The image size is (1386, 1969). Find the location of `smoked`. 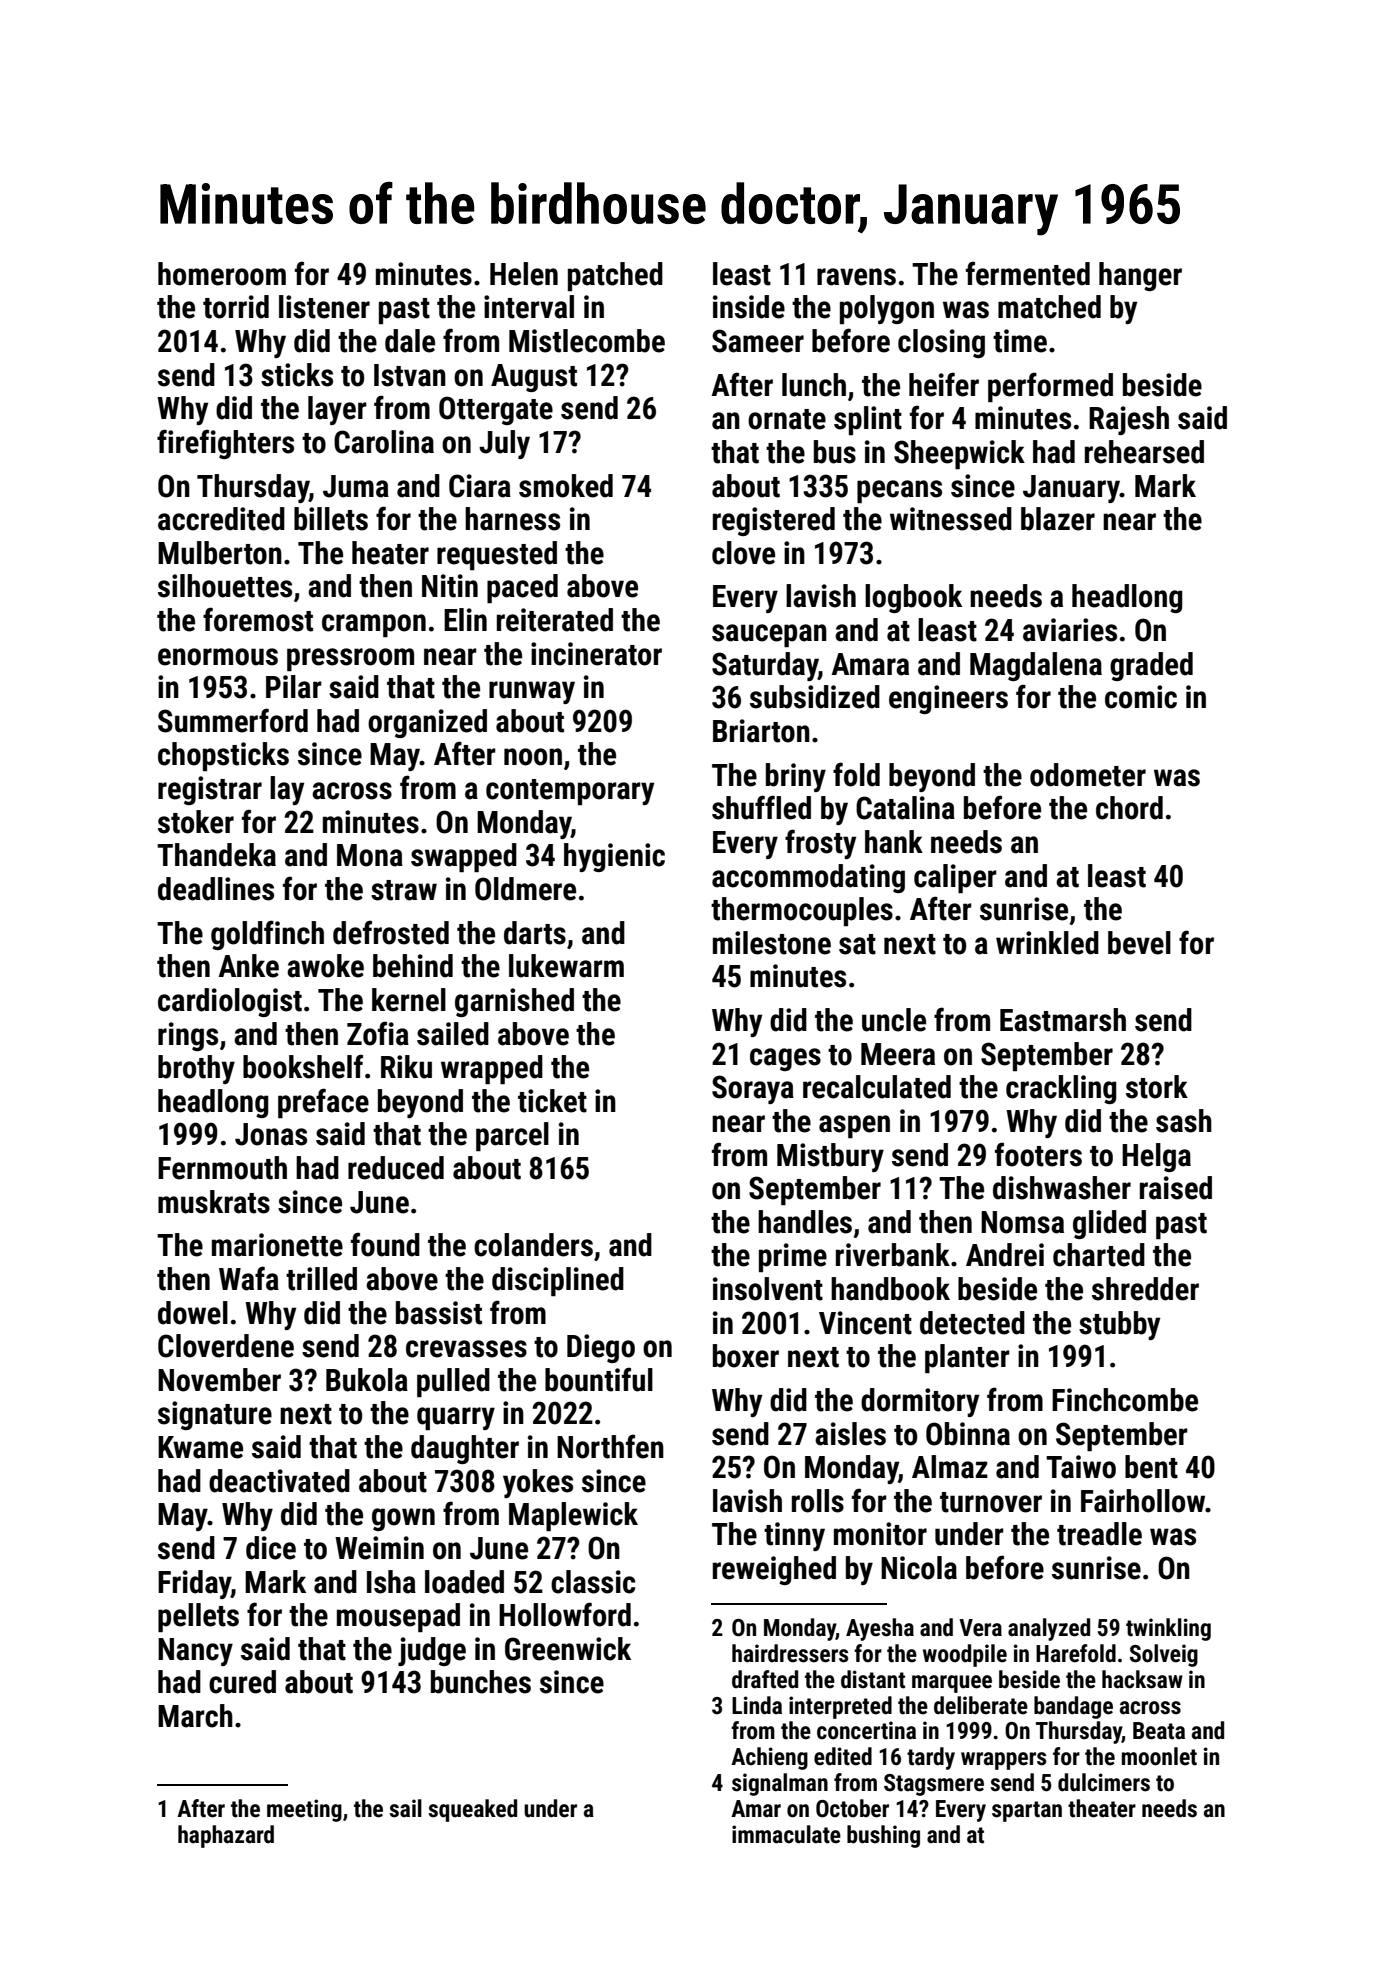

smoked is located at coordinates (566, 486).
